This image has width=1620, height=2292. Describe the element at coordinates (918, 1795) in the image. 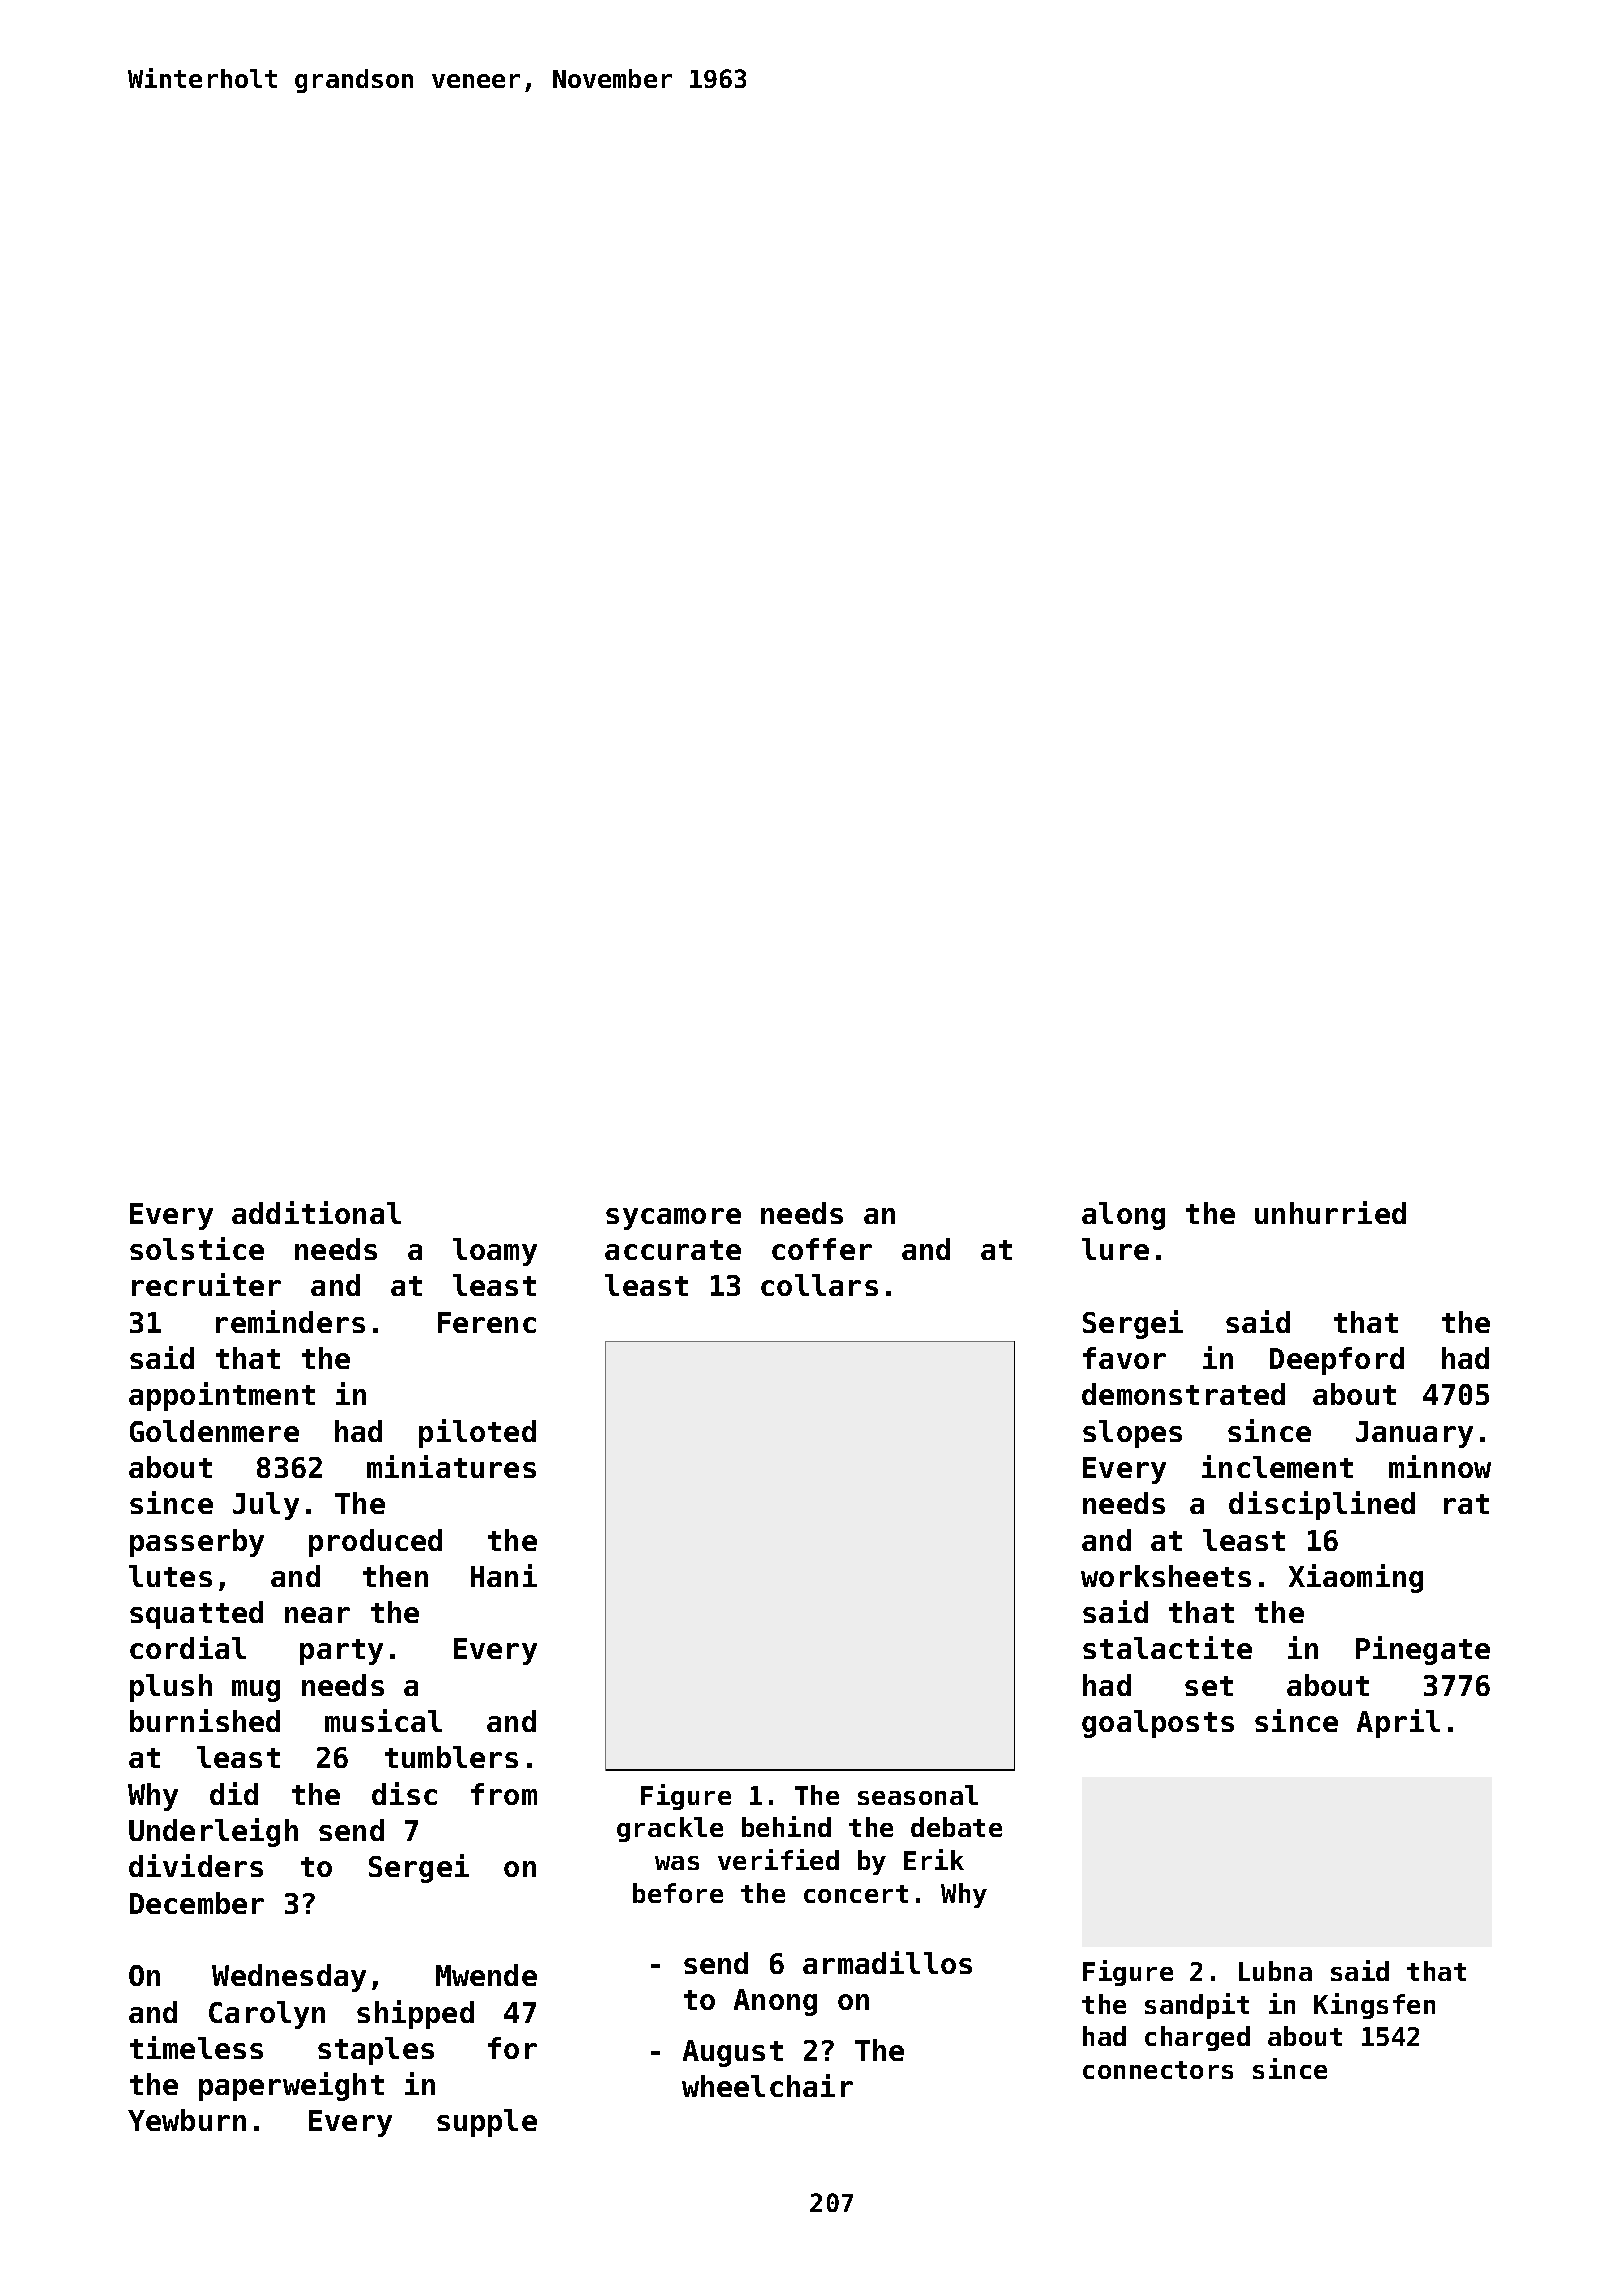

I see `seasonal` at that location.
